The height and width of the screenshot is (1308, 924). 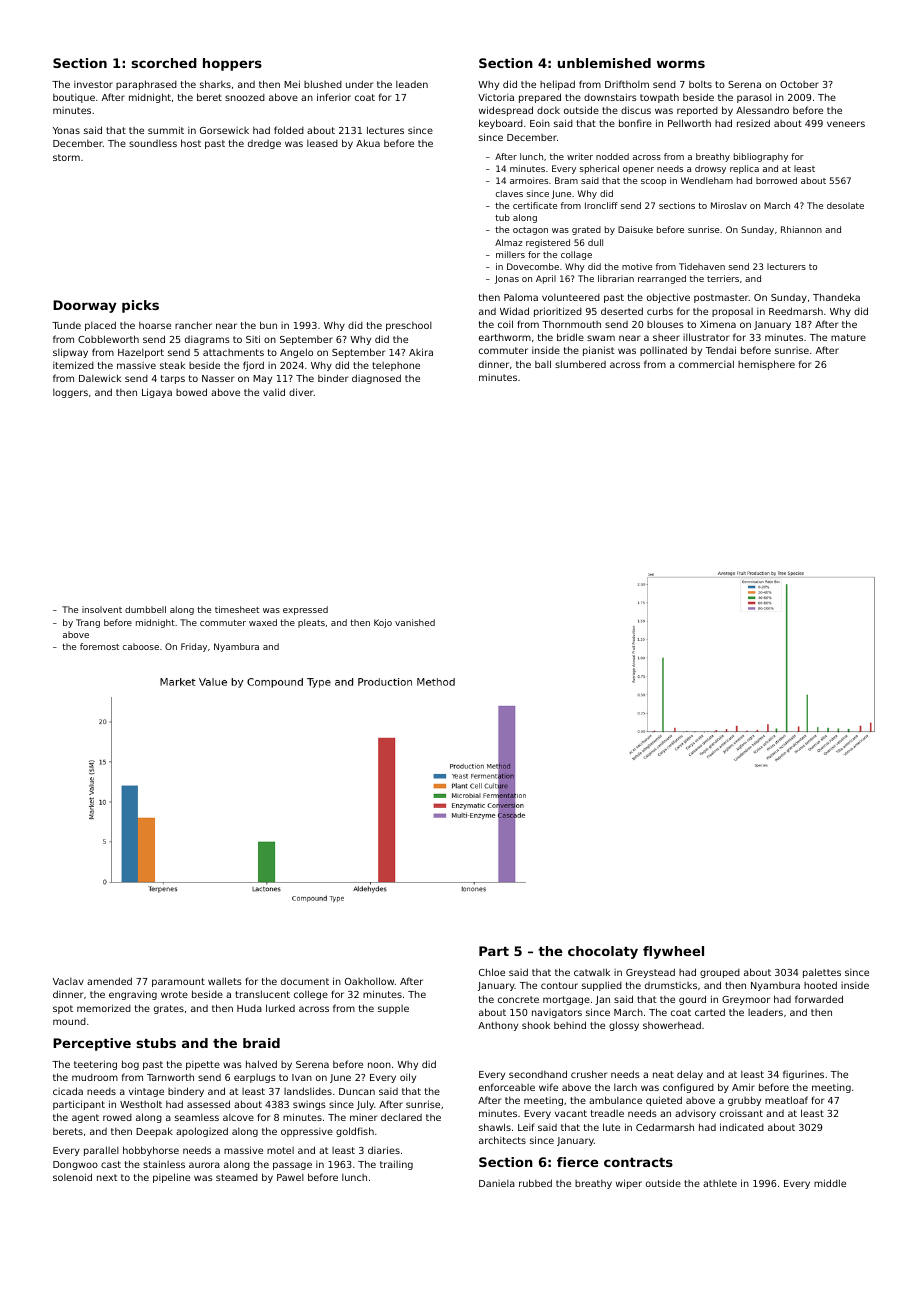 I want to click on under, so click(x=359, y=84).
